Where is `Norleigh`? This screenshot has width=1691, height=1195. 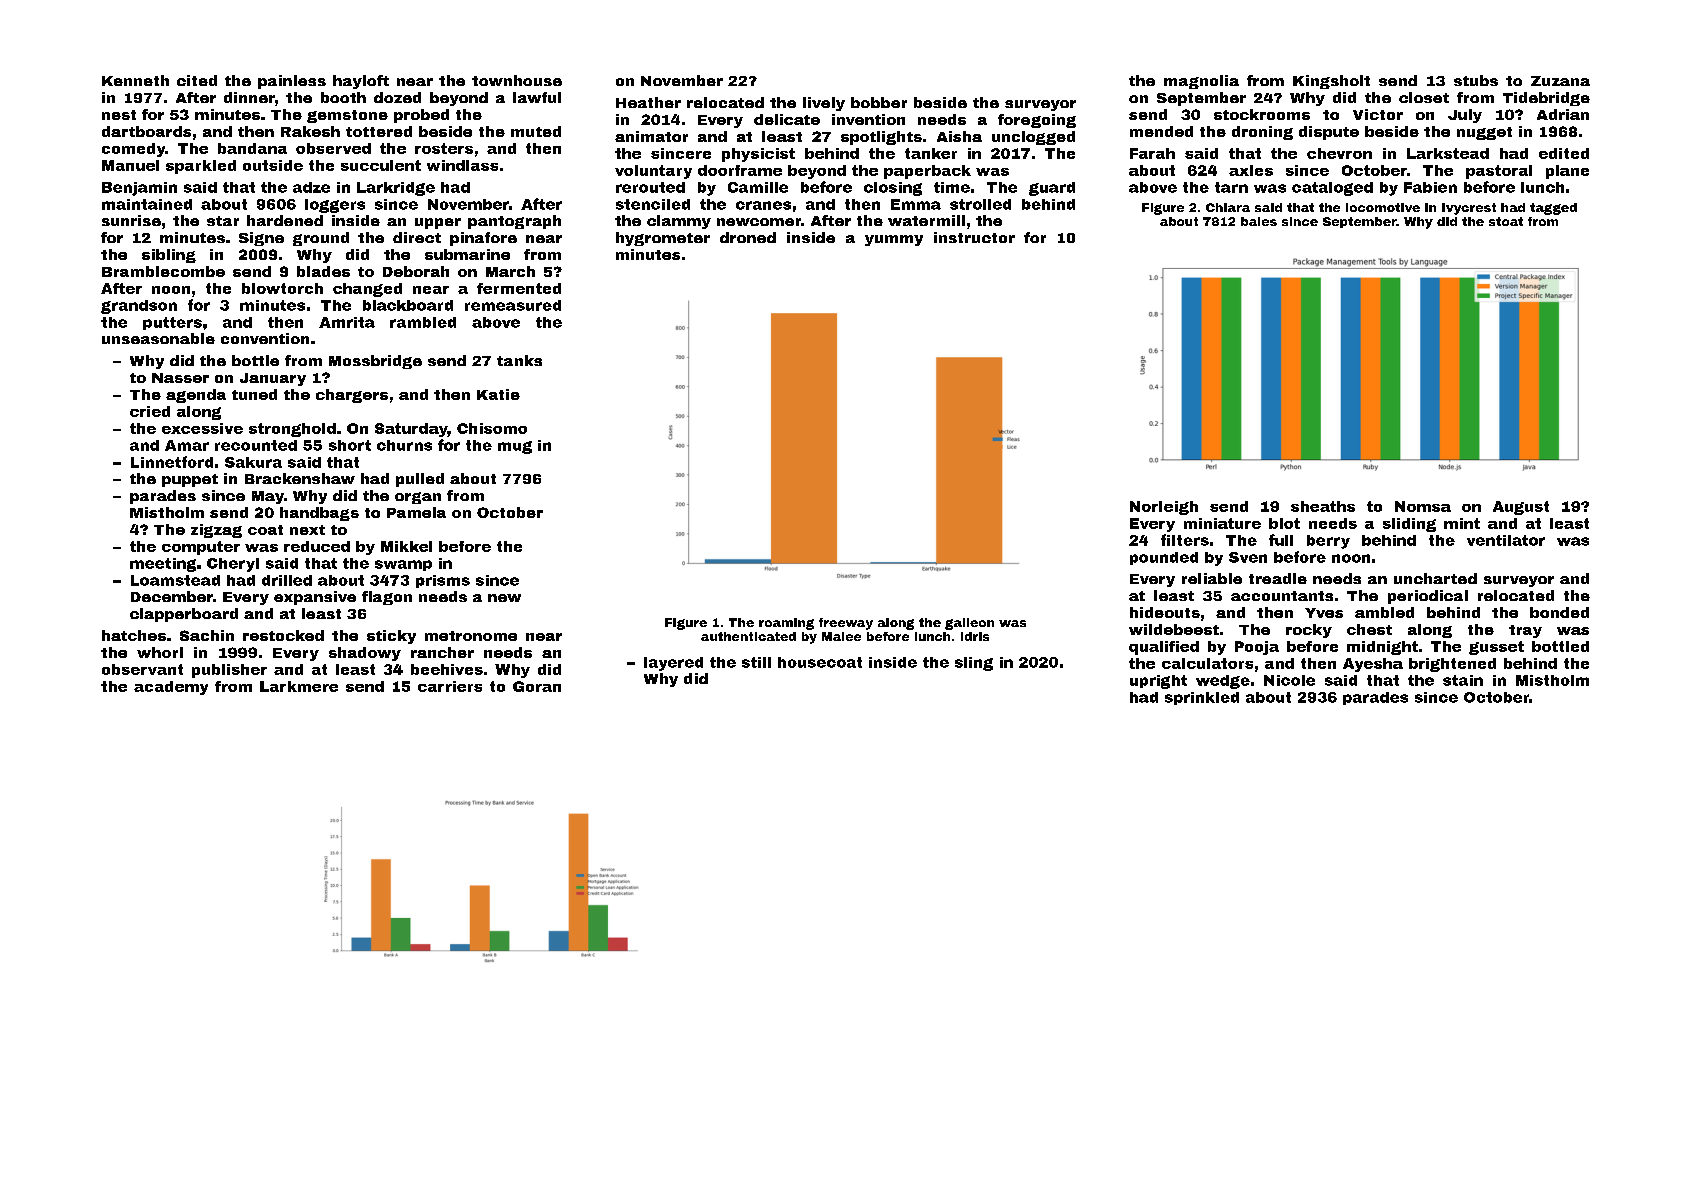 Norleigh is located at coordinates (1164, 508).
